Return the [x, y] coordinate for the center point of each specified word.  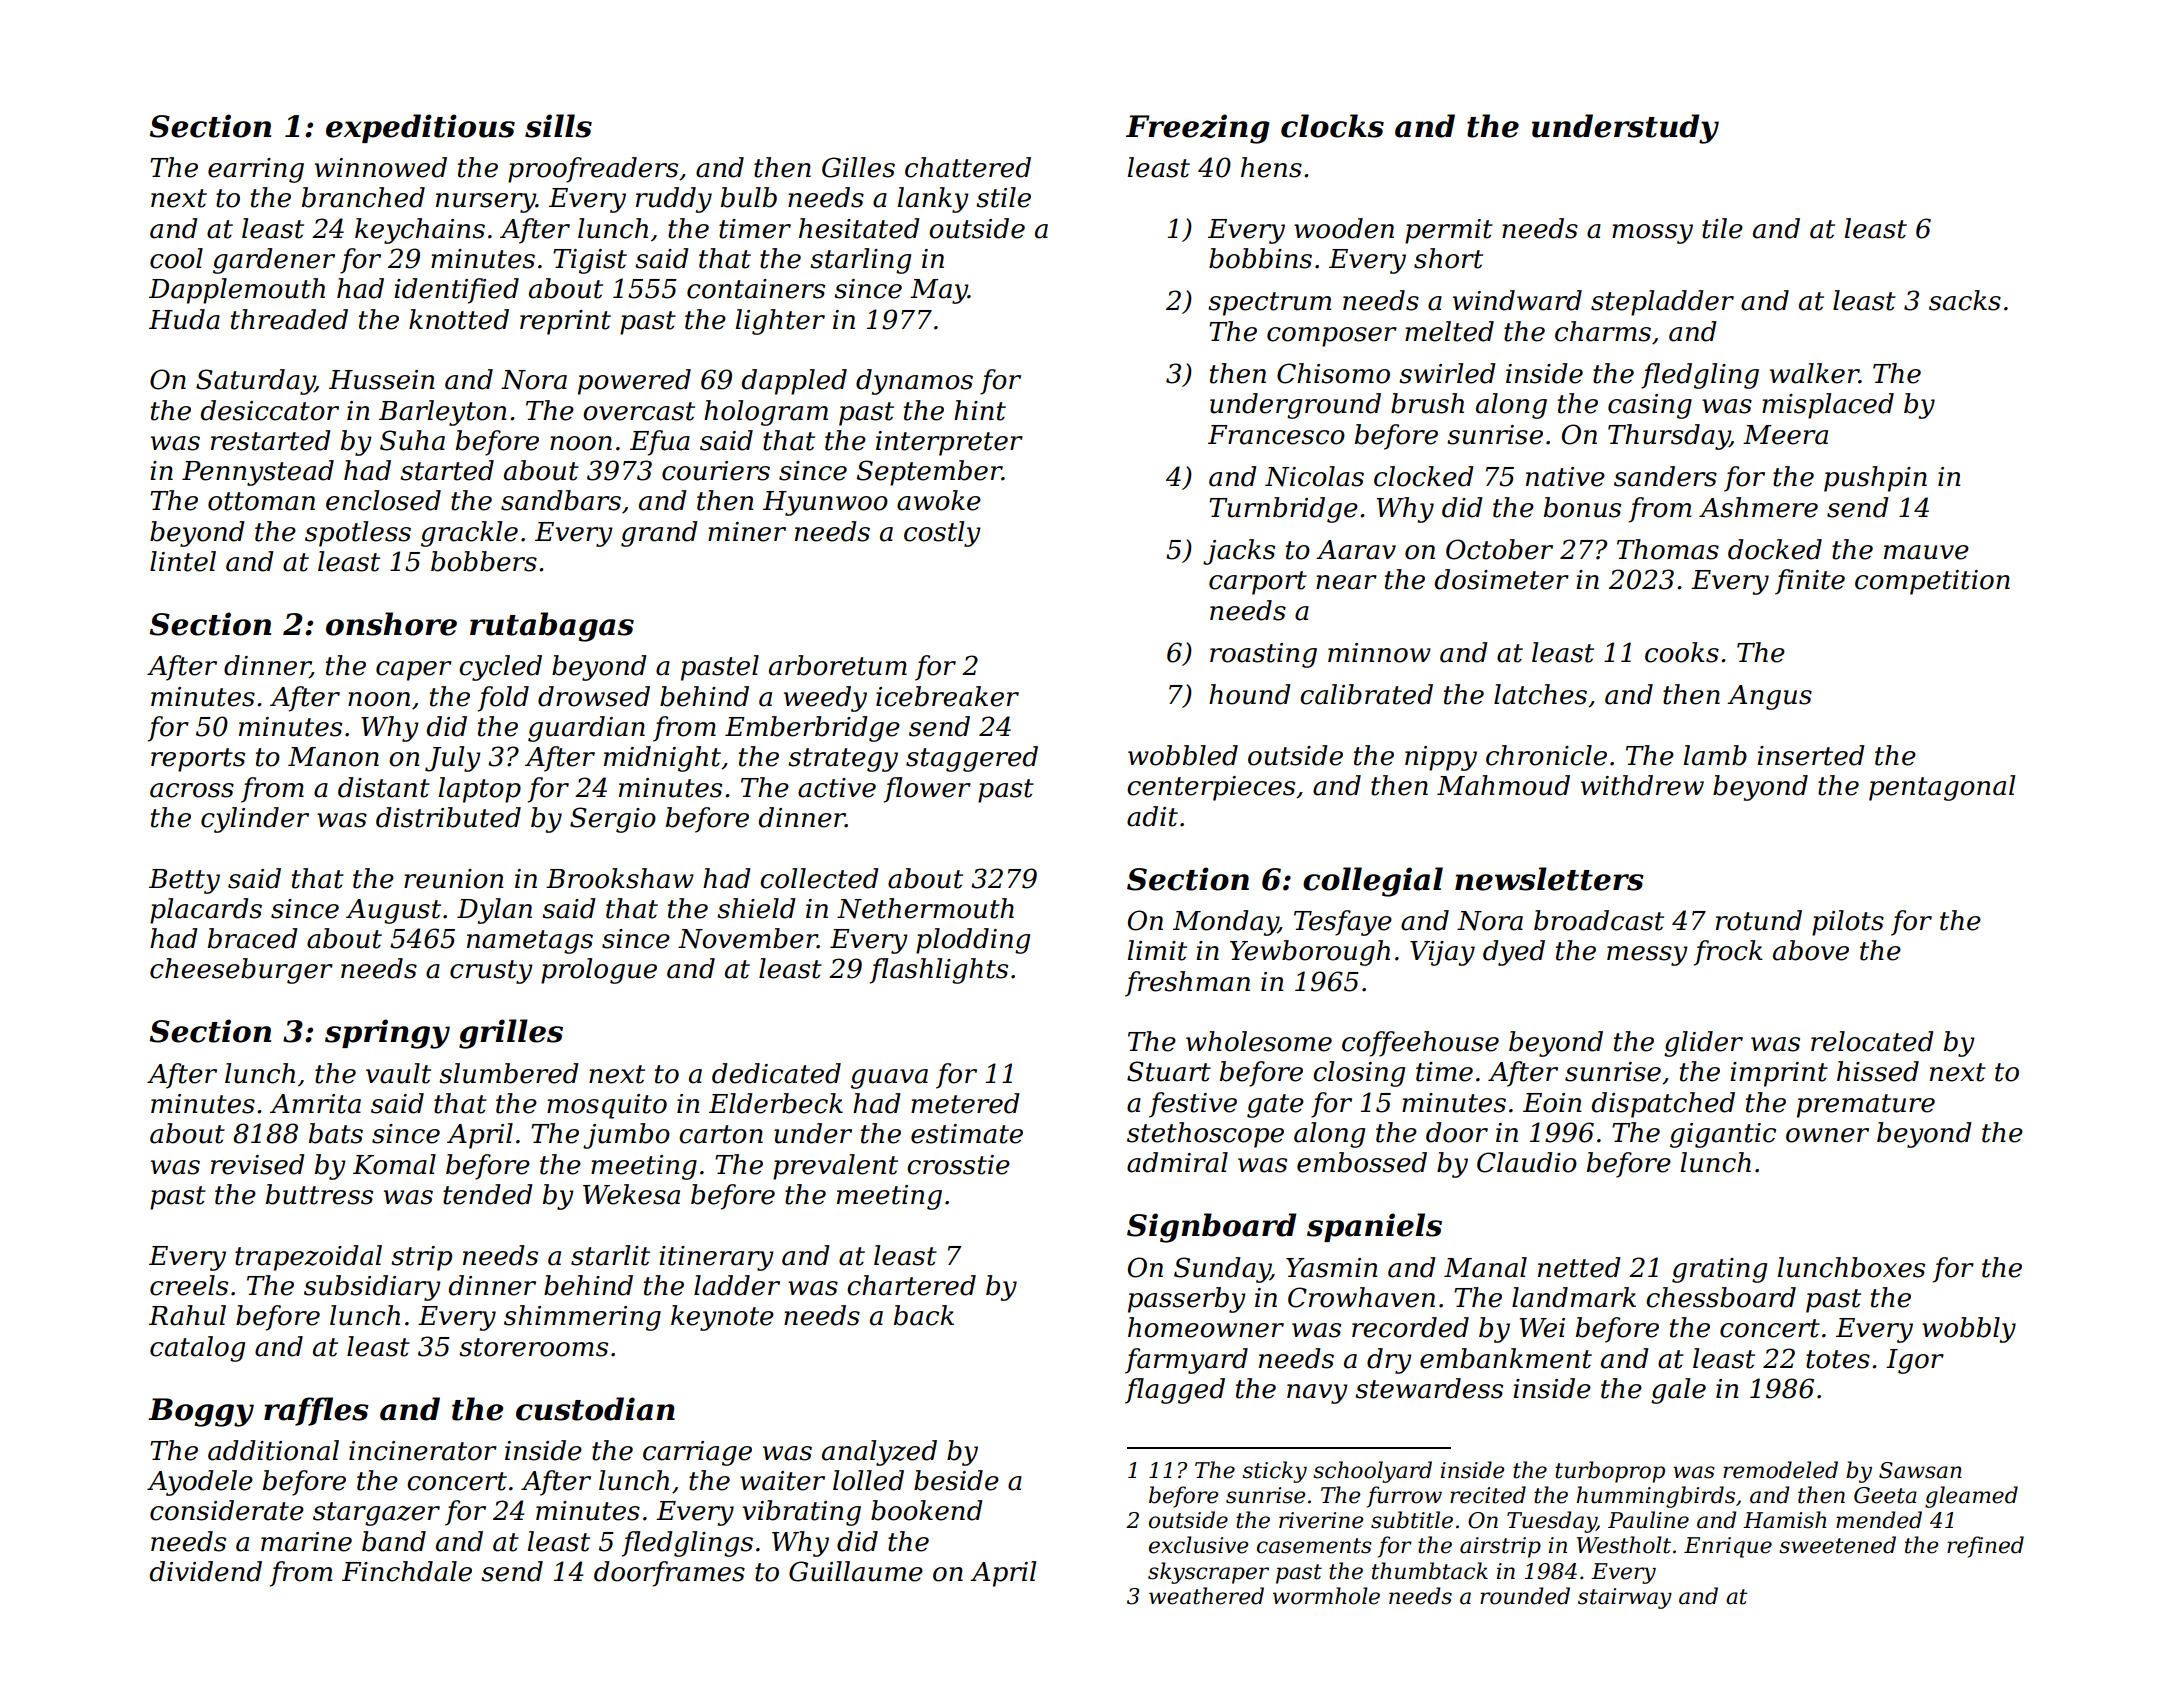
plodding [973, 941]
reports [198, 760]
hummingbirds [1655, 1497]
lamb [1715, 755]
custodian [595, 1409]
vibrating [801, 1513]
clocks [1332, 126]
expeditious [420, 128]
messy [1647, 956]
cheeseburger [241, 971]
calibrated [1366, 694]
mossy [1652, 234]
